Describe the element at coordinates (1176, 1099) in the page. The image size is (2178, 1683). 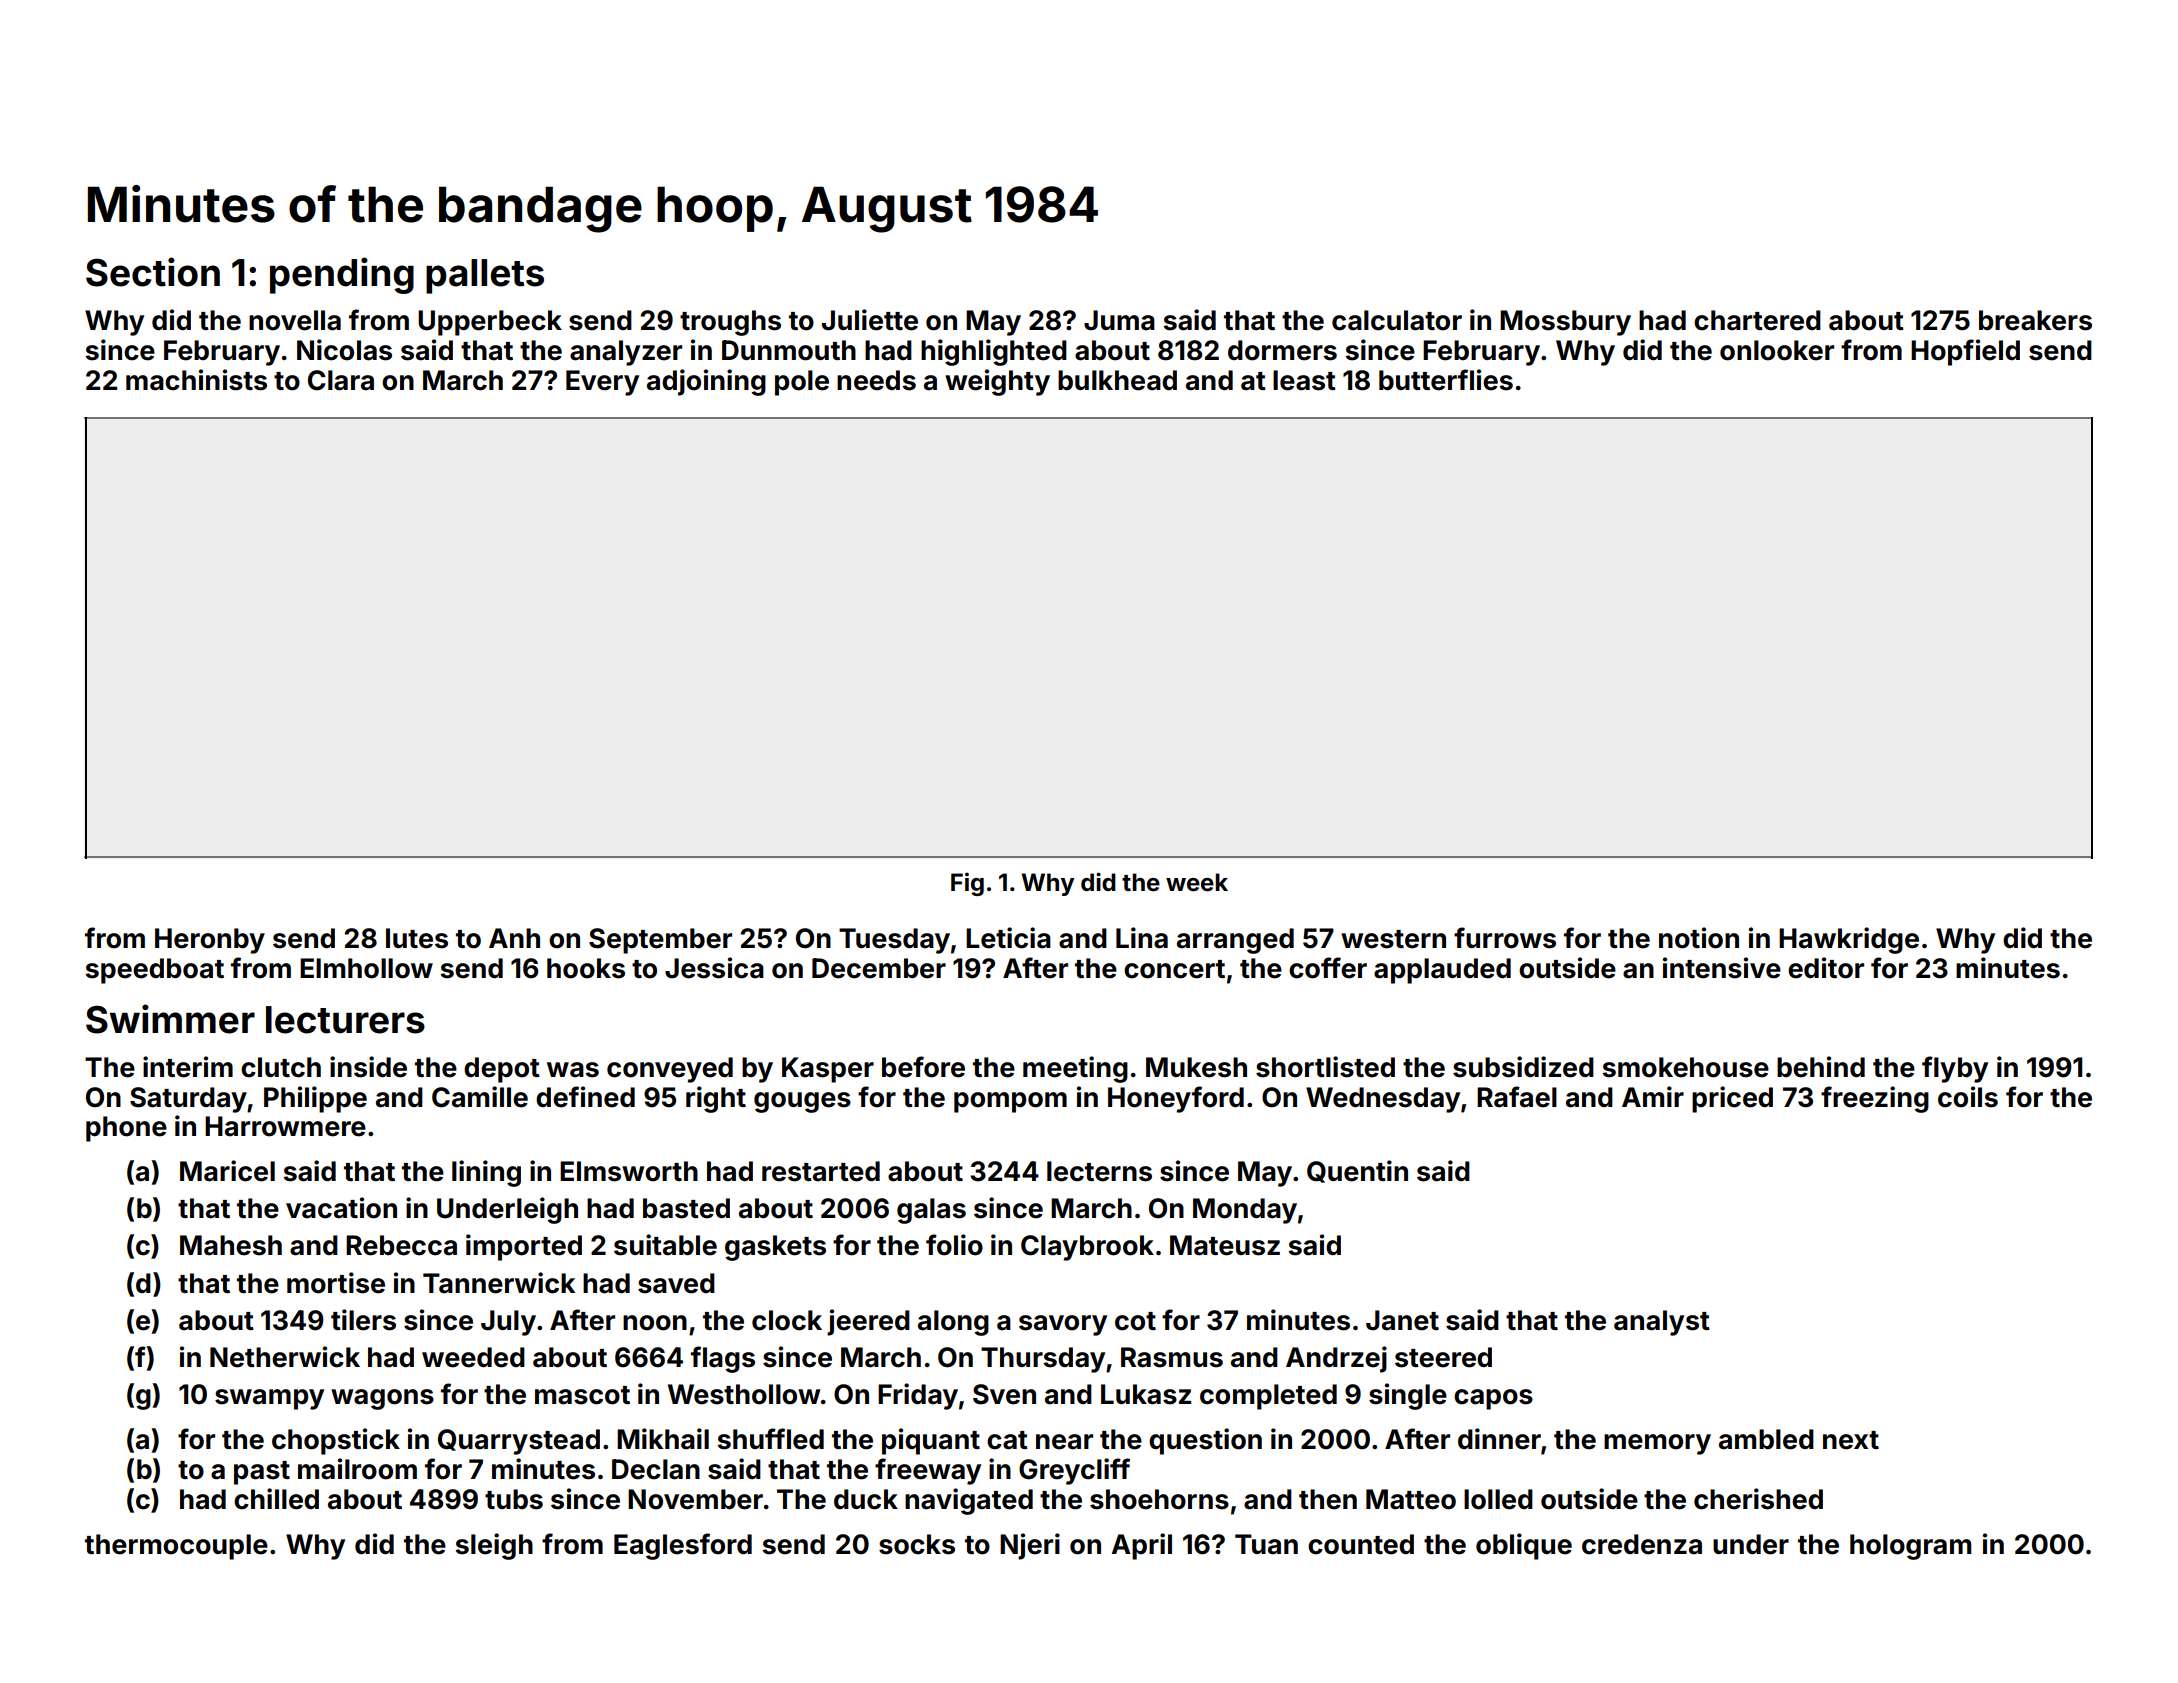
I see `Honeyford` at that location.
